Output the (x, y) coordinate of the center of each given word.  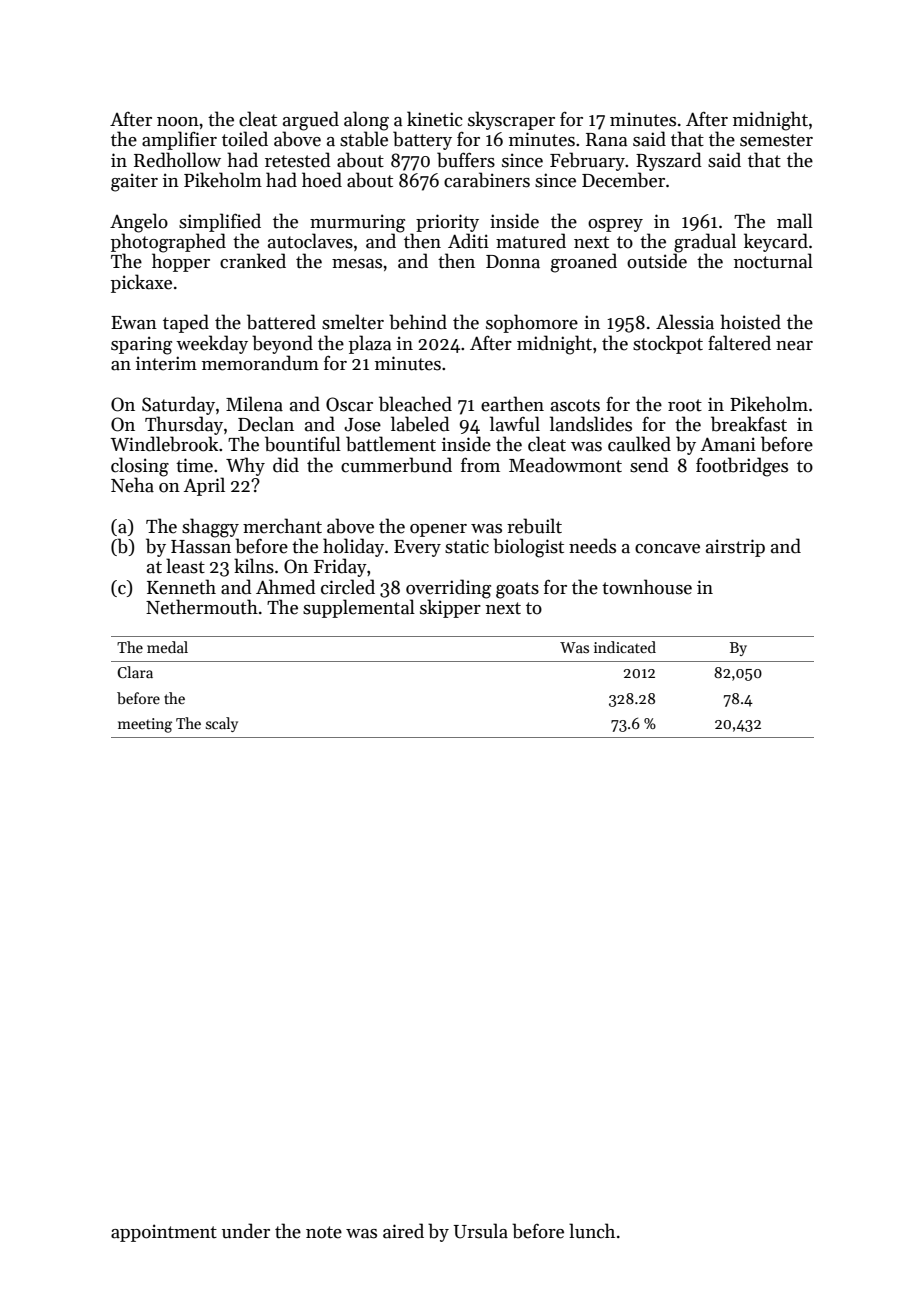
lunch (592, 1231)
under (246, 1231)
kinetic (435, 119)
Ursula (480, 1231)
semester (776, 140)
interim (166, 363)
